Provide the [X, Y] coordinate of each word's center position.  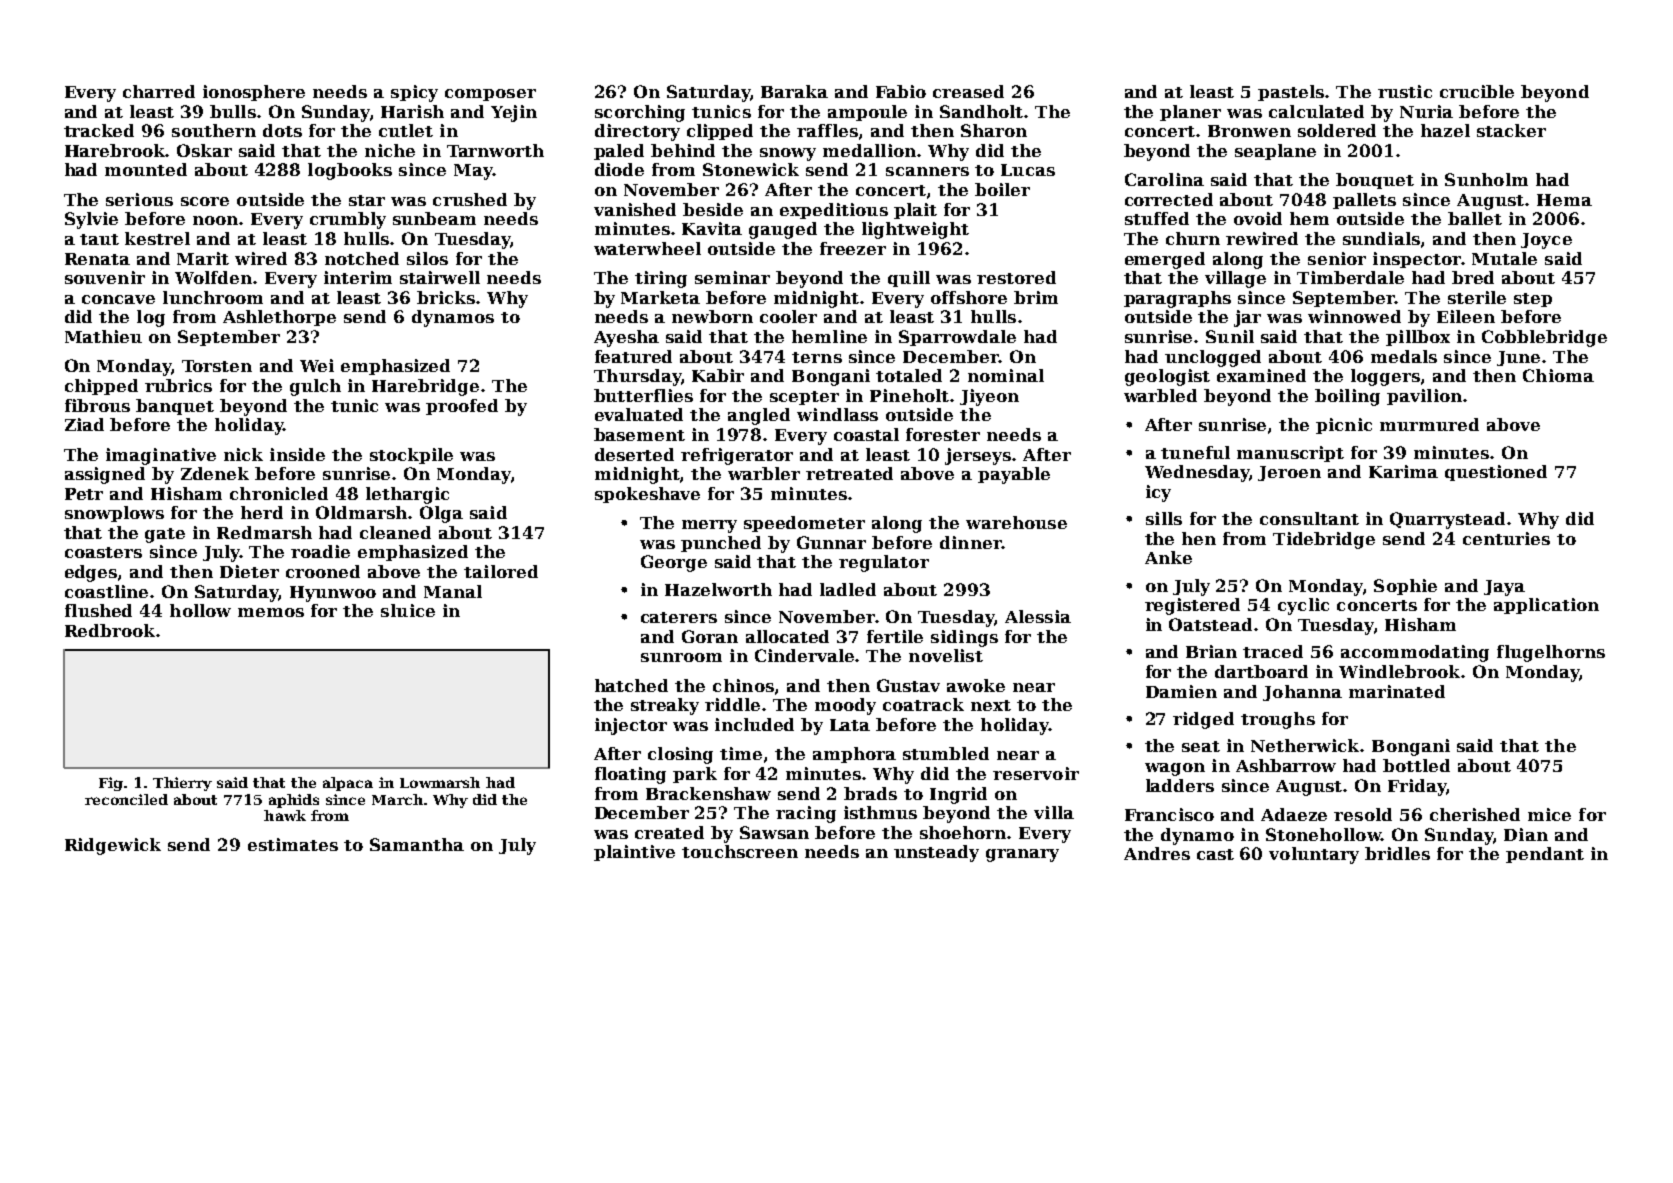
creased [968, 91]
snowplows [114, 514]
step [1533, 300]
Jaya [1504, 588]
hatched [631, 685]
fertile [895, 636]
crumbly [348, 220]
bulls [233, 111]
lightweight [915, 230]
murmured [1429, 424]
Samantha [417, 844]
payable [1014, 475]
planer [1190, 113]
